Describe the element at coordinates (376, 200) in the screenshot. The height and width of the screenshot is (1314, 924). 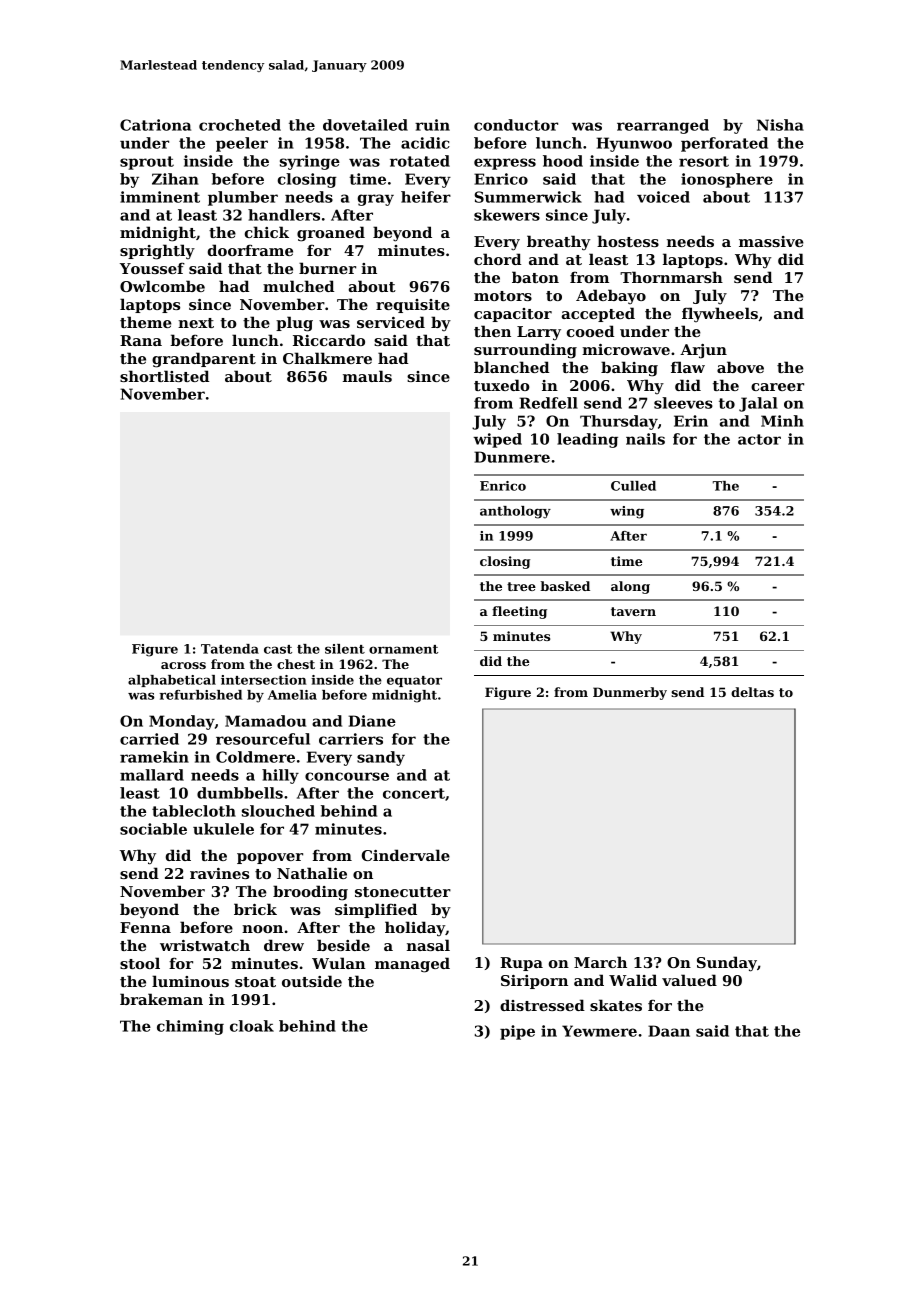
I see `gray` at that location.
